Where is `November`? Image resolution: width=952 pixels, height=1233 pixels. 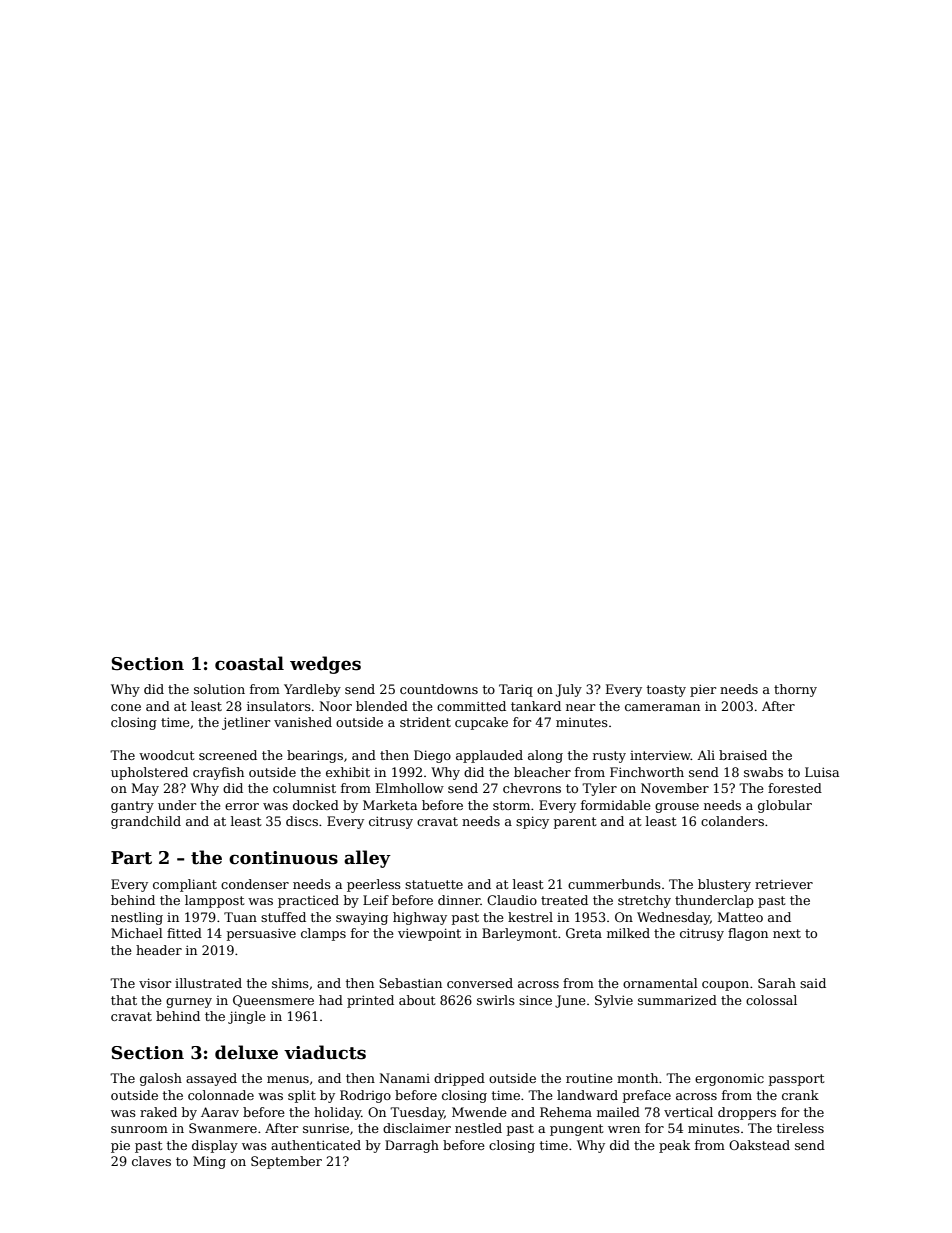
November is located at coordinates (675, 788).
